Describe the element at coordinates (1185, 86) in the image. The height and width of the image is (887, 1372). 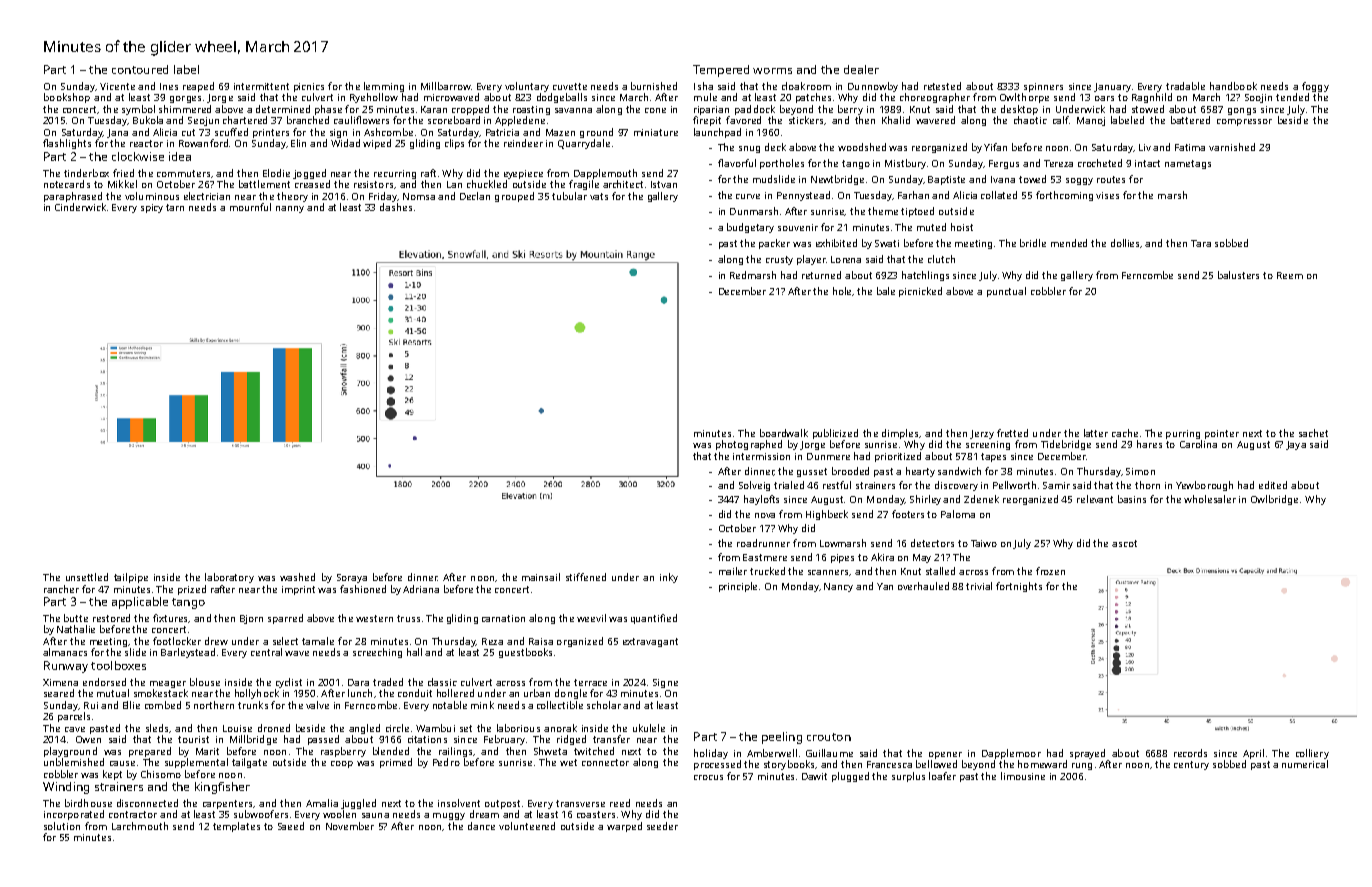
I see `tradable` at that location.
